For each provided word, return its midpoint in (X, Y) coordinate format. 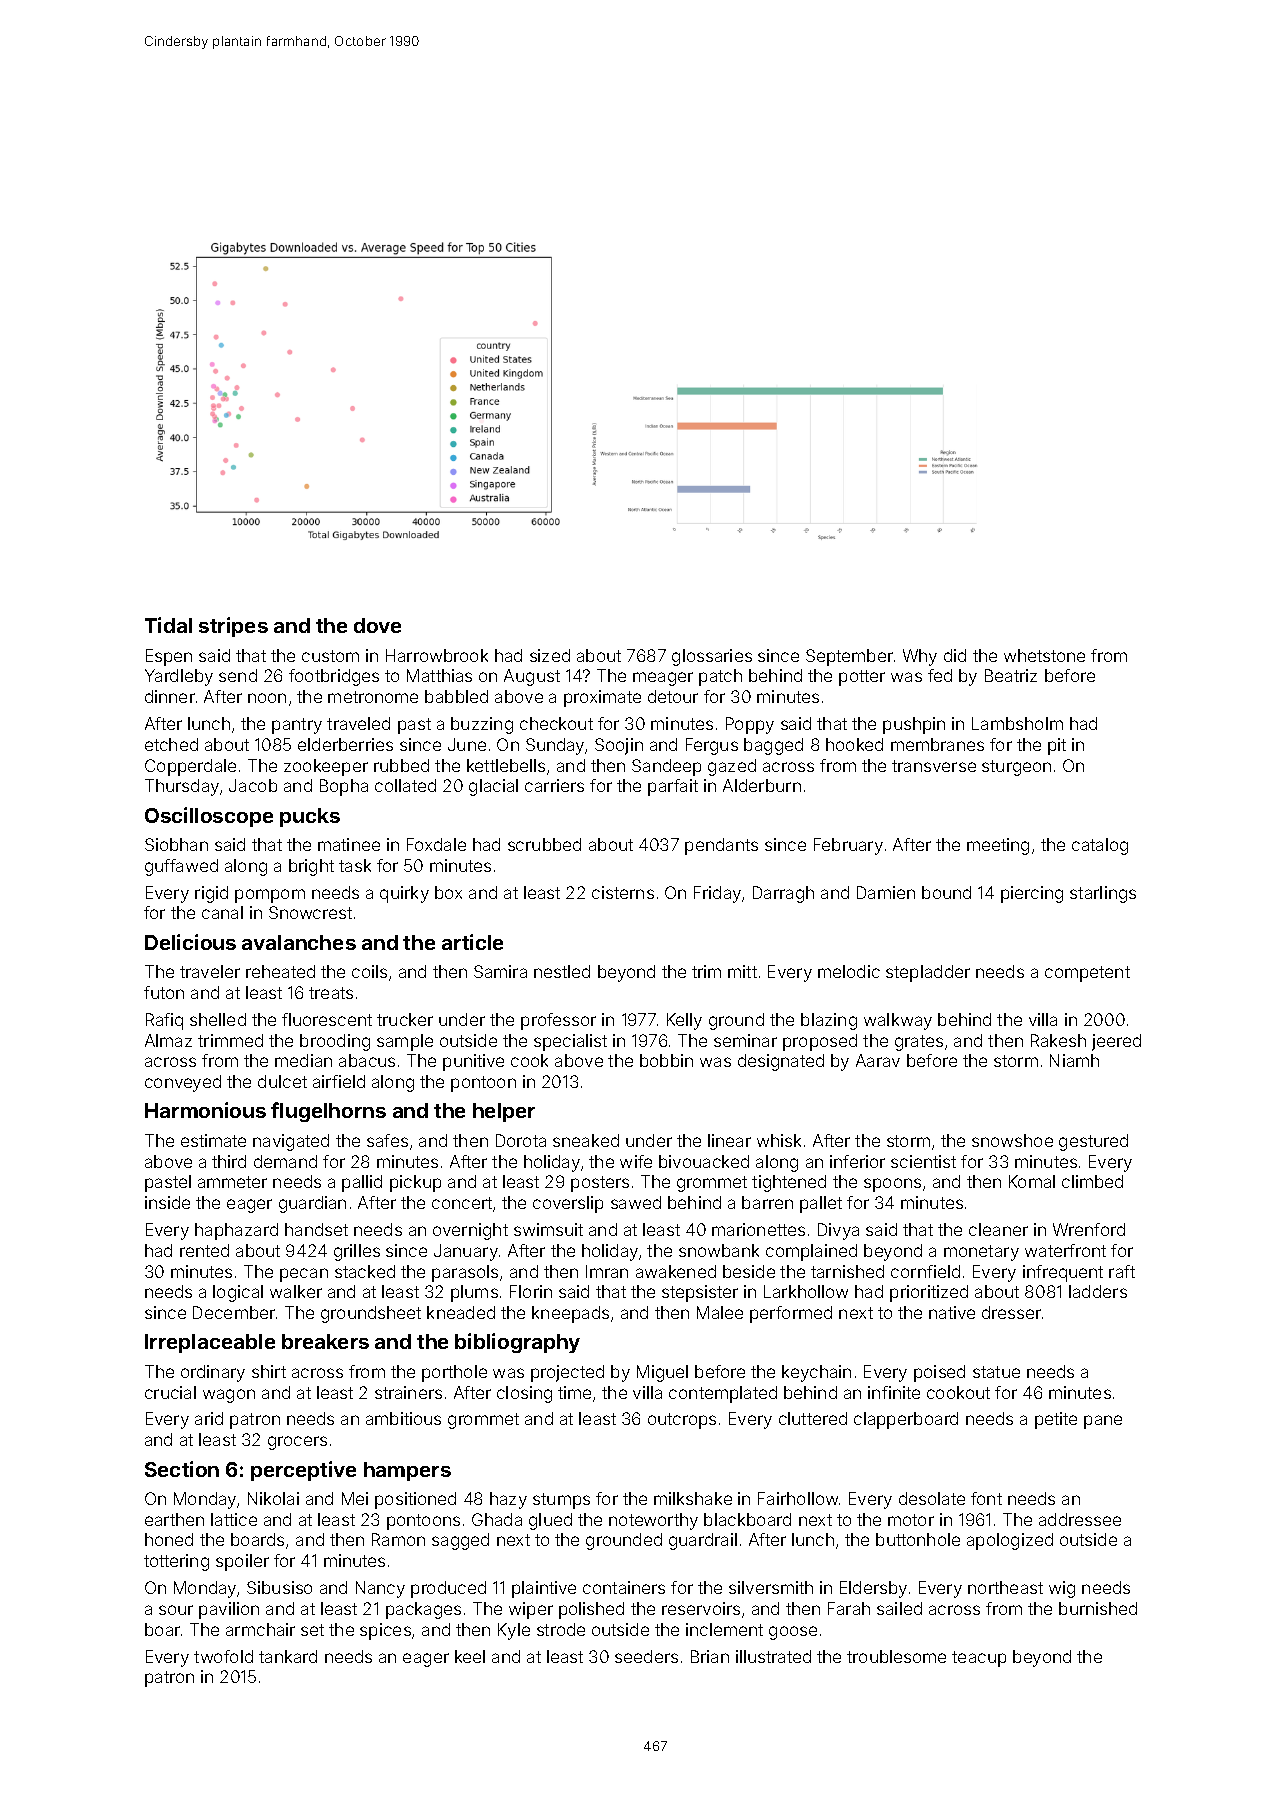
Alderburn (762, 785)
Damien (886, 892)
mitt (742, 971)
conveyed (183, 1083)
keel (470, 1656)
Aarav (878, 1060)
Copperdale (190, 767)
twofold (223, 1656)
